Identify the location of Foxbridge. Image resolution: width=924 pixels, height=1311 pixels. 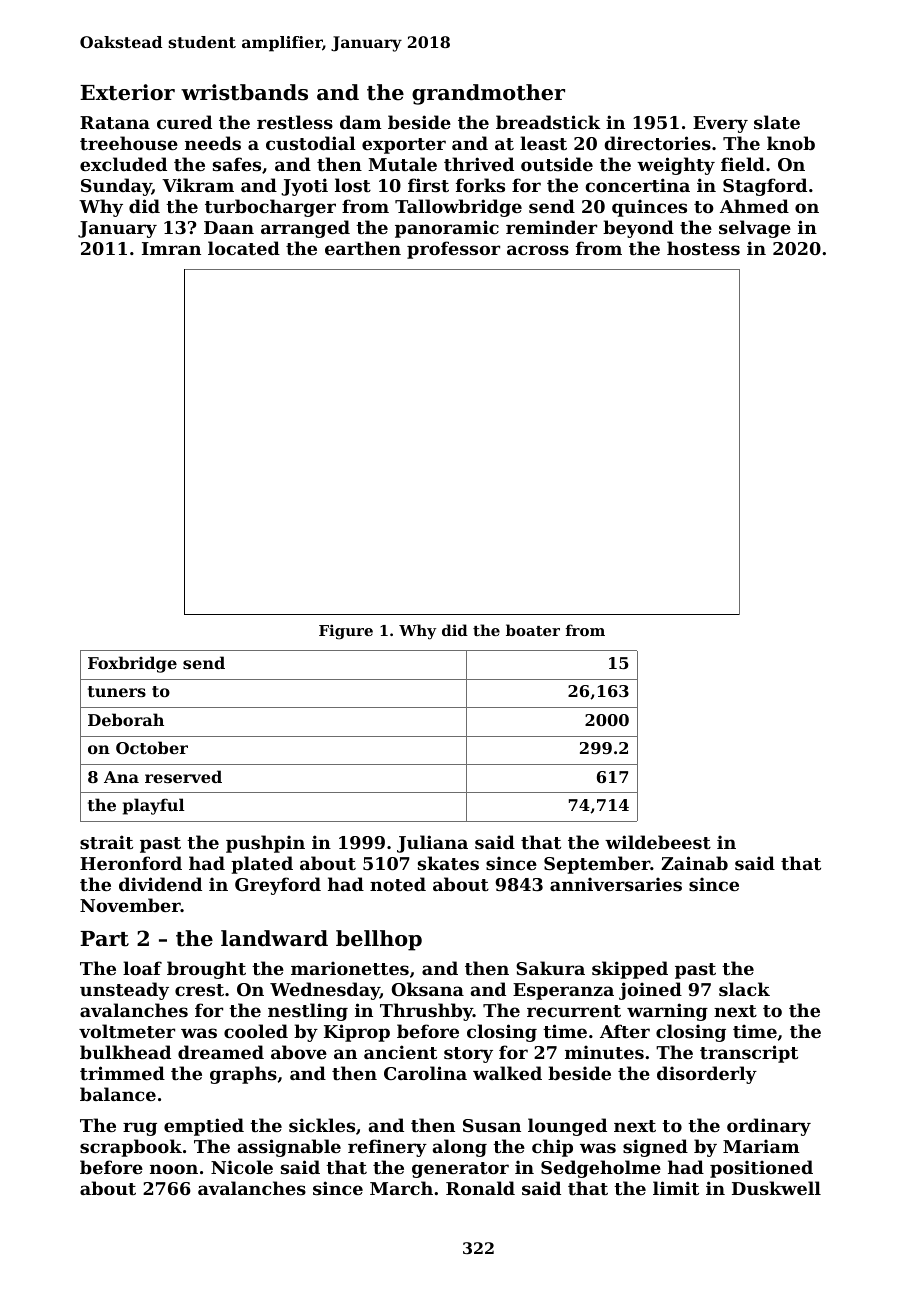
(132, 664).
